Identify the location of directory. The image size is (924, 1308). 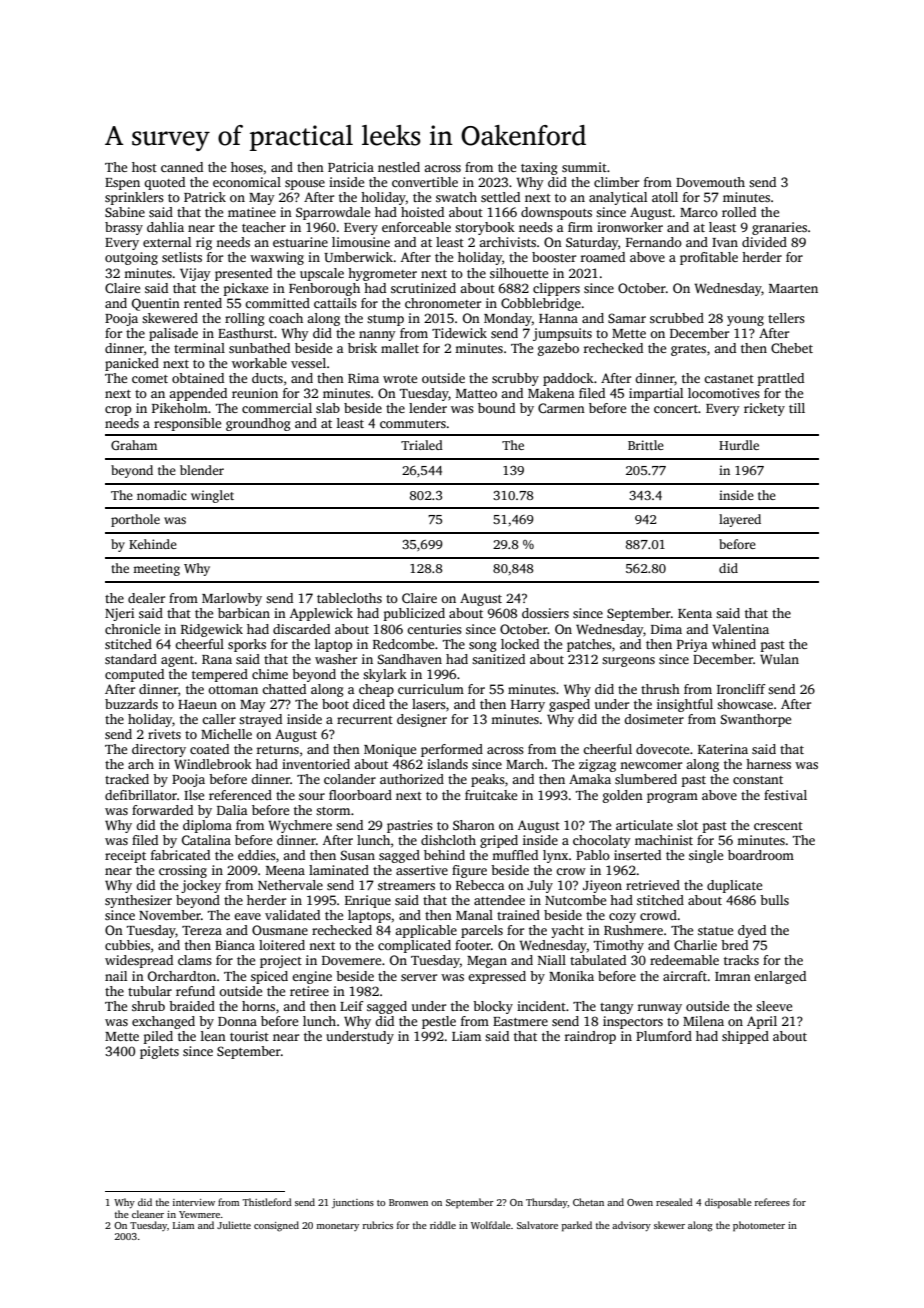
(159, 750).
